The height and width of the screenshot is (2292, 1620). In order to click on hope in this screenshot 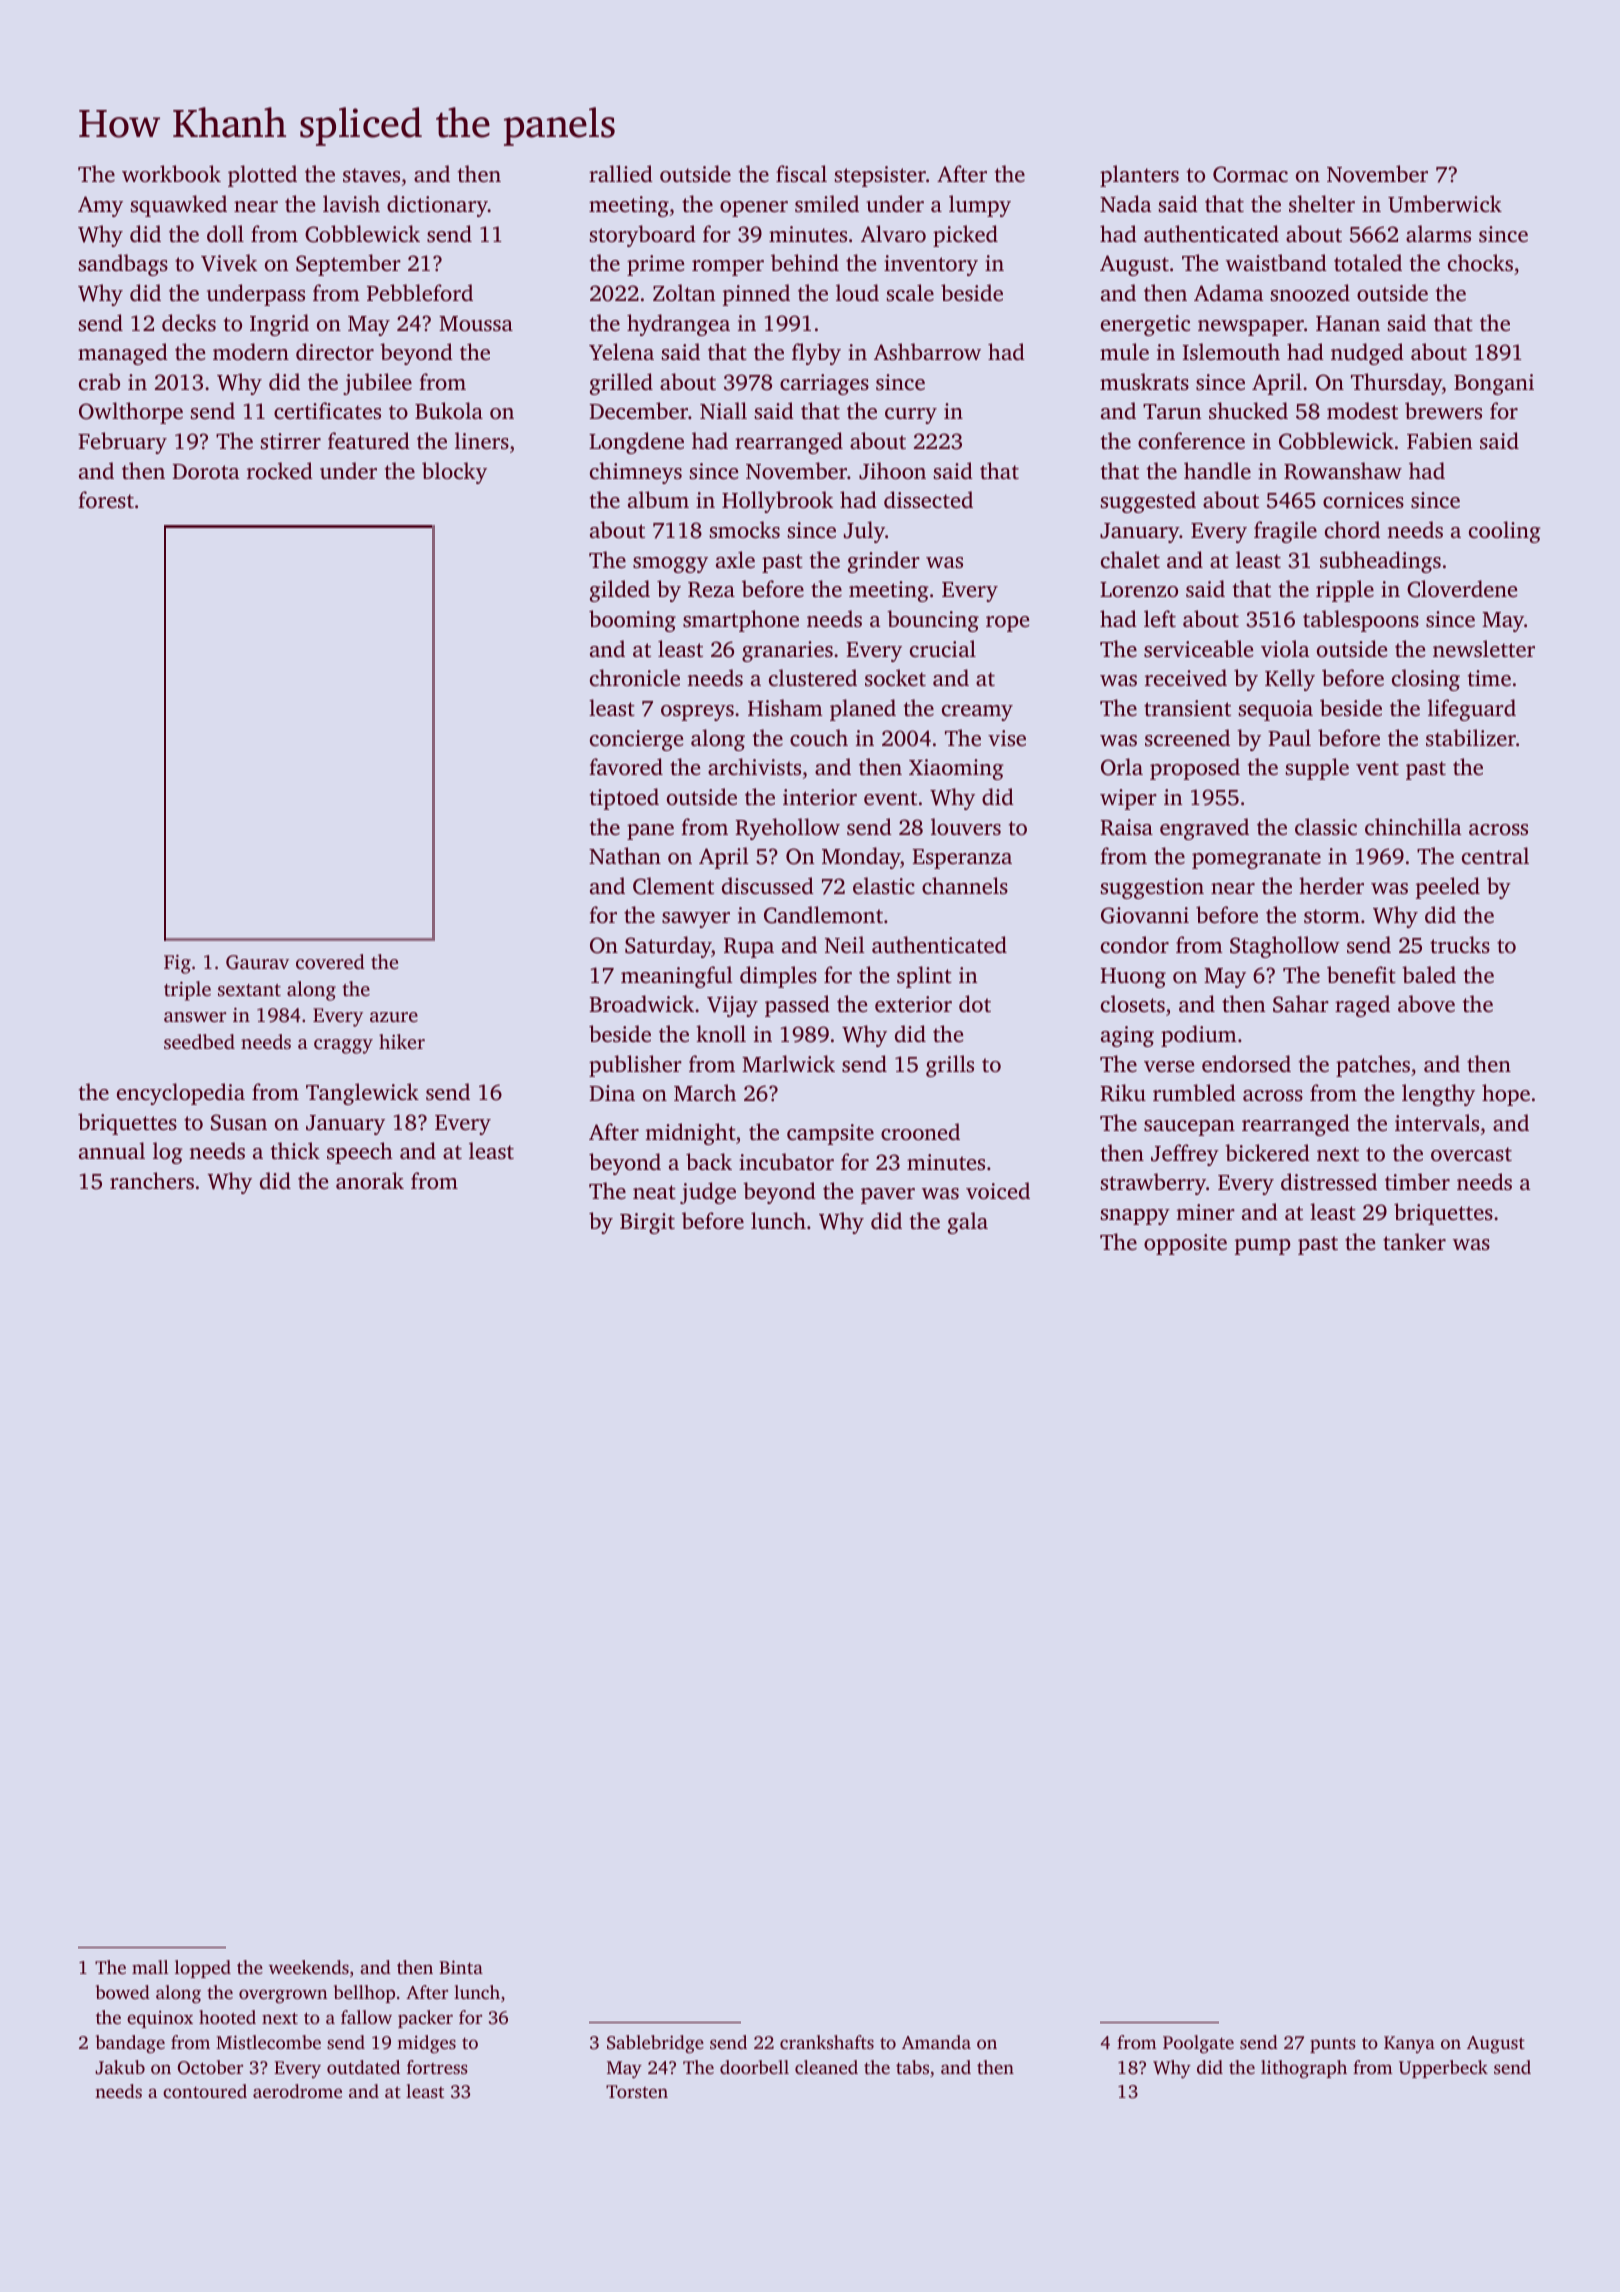, I will do `click(1506, 1095)`.
